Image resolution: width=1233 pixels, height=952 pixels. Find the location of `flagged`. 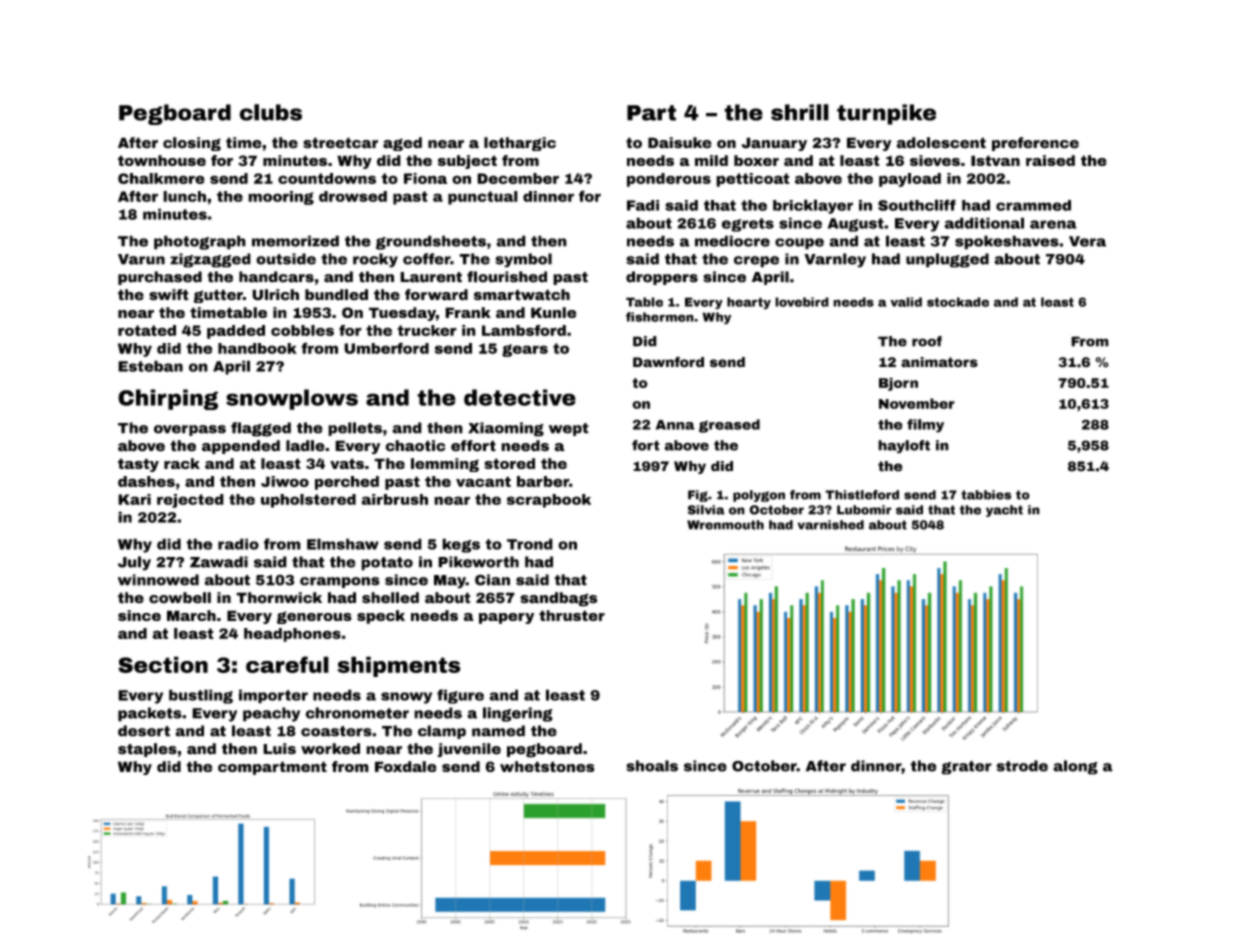

flagged is located at coordinates (261, 429).
